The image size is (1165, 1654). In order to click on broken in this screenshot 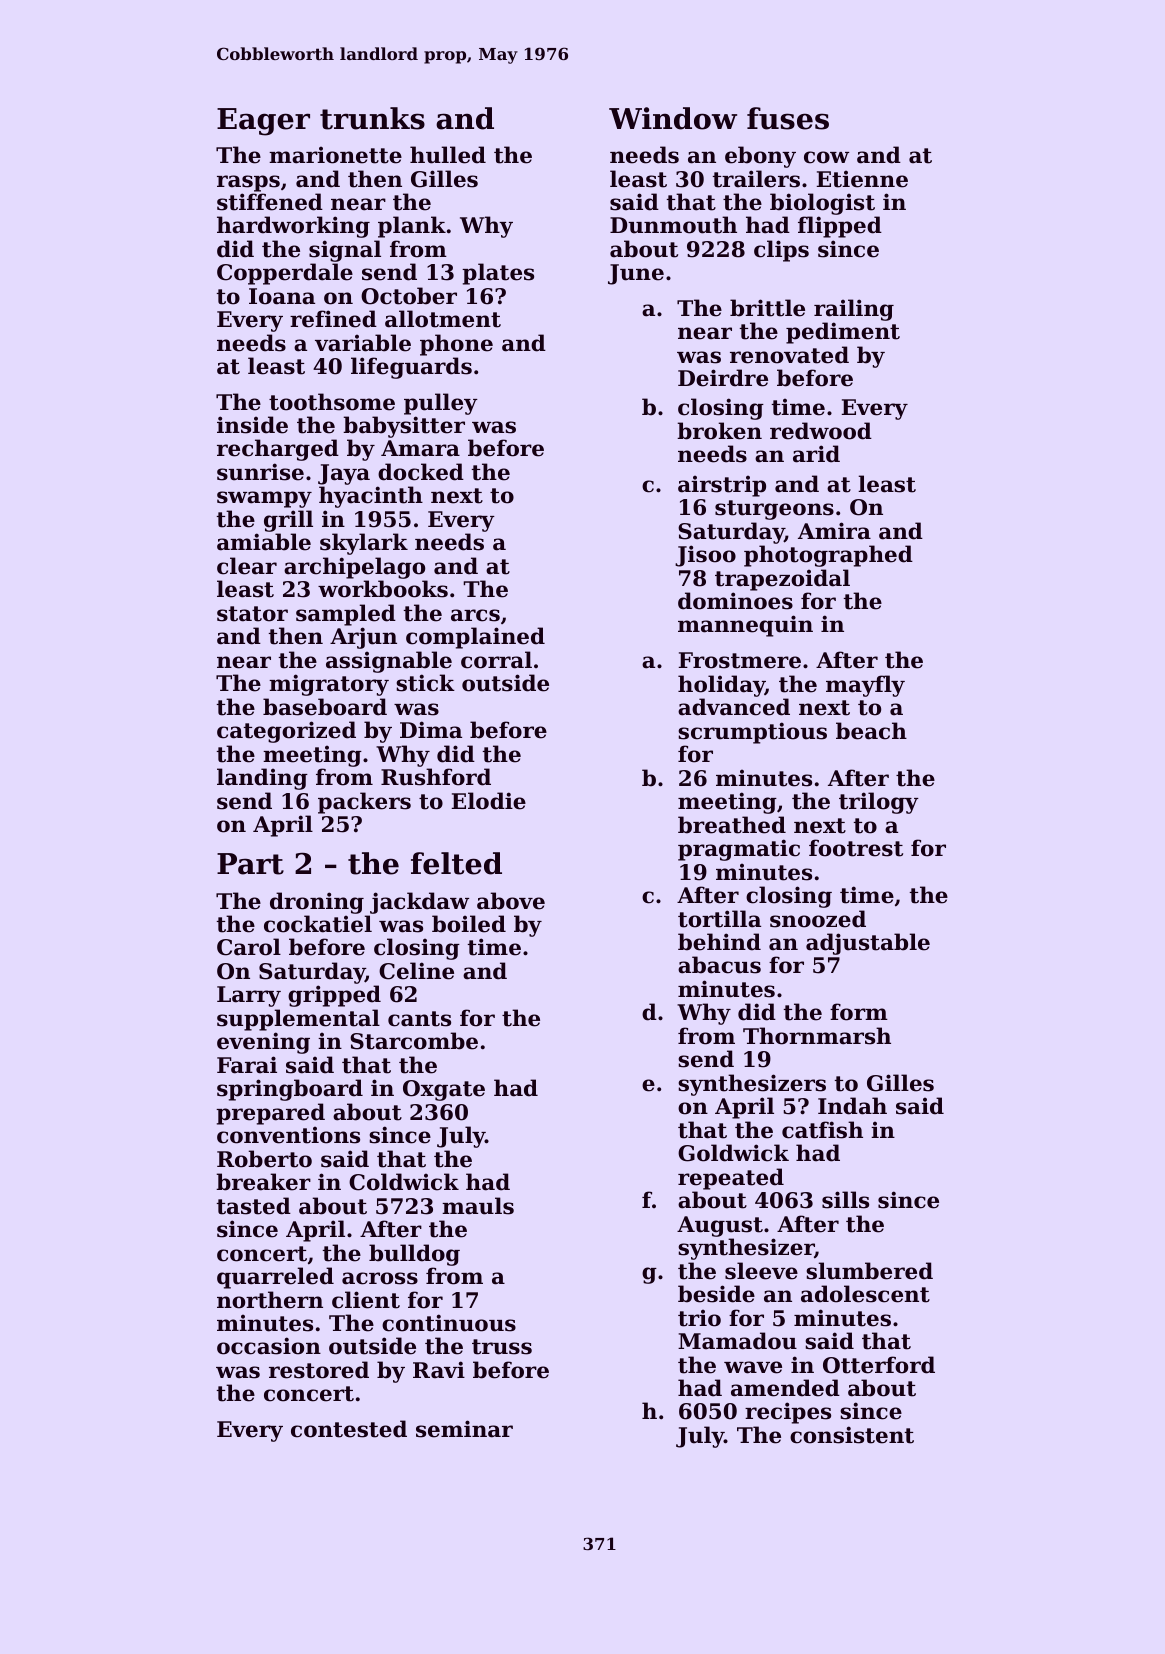, I will do `click(719, 431)`.
